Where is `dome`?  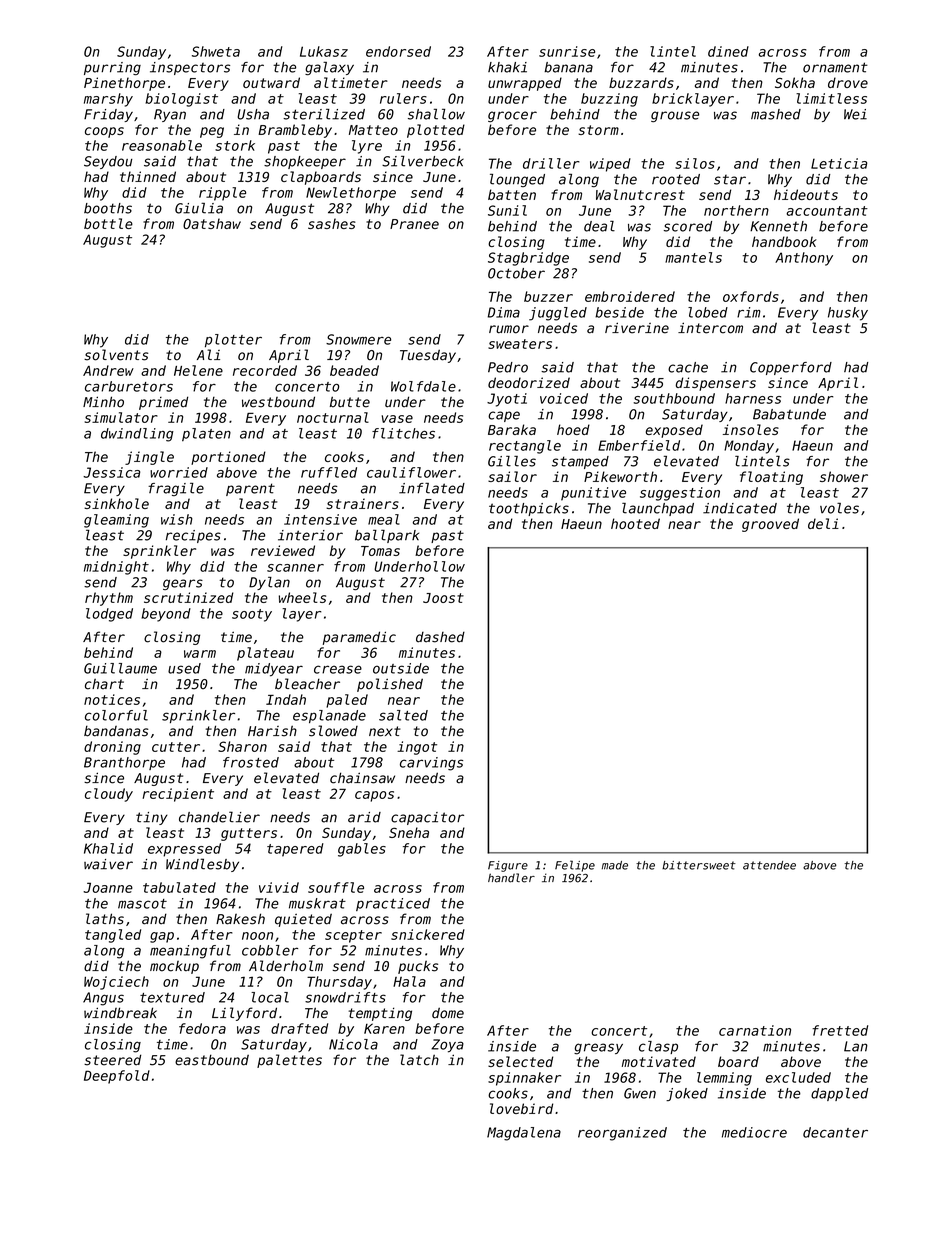 dome is located at coordinates (448, 1013).
